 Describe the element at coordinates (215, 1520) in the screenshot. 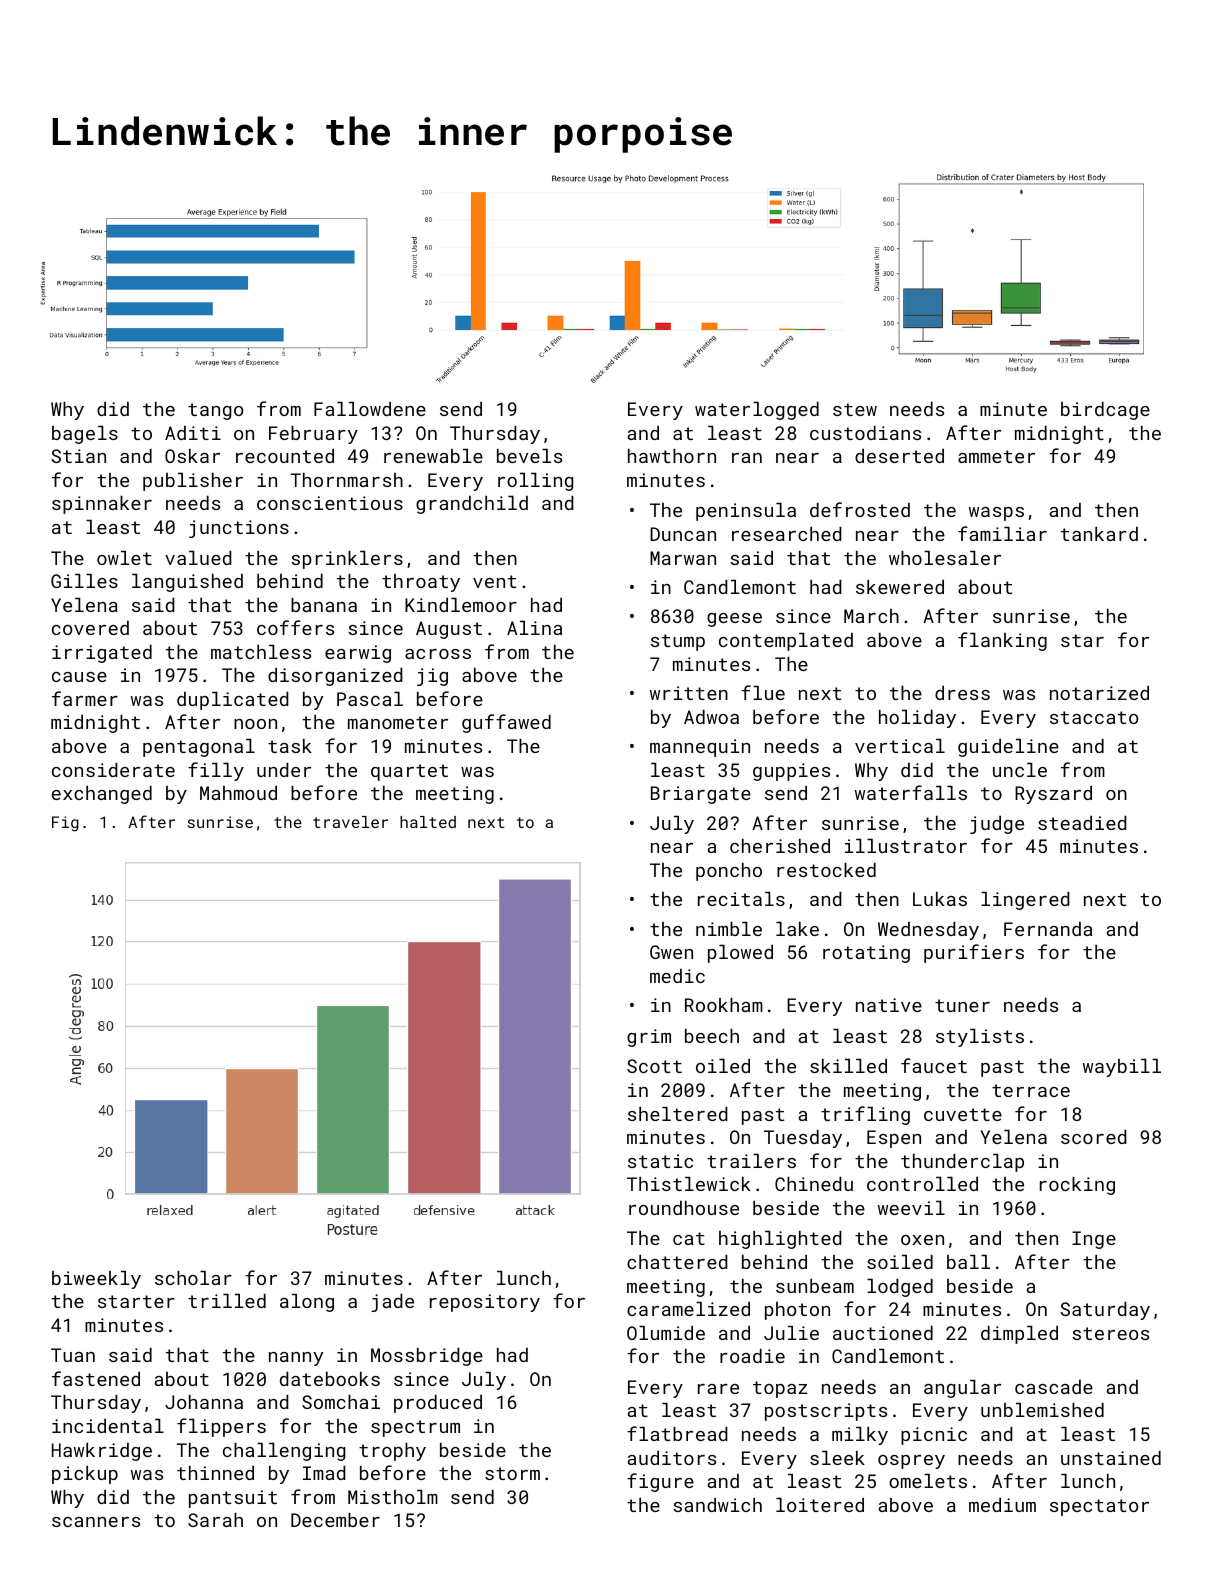

I see `Sarah` at that location.
